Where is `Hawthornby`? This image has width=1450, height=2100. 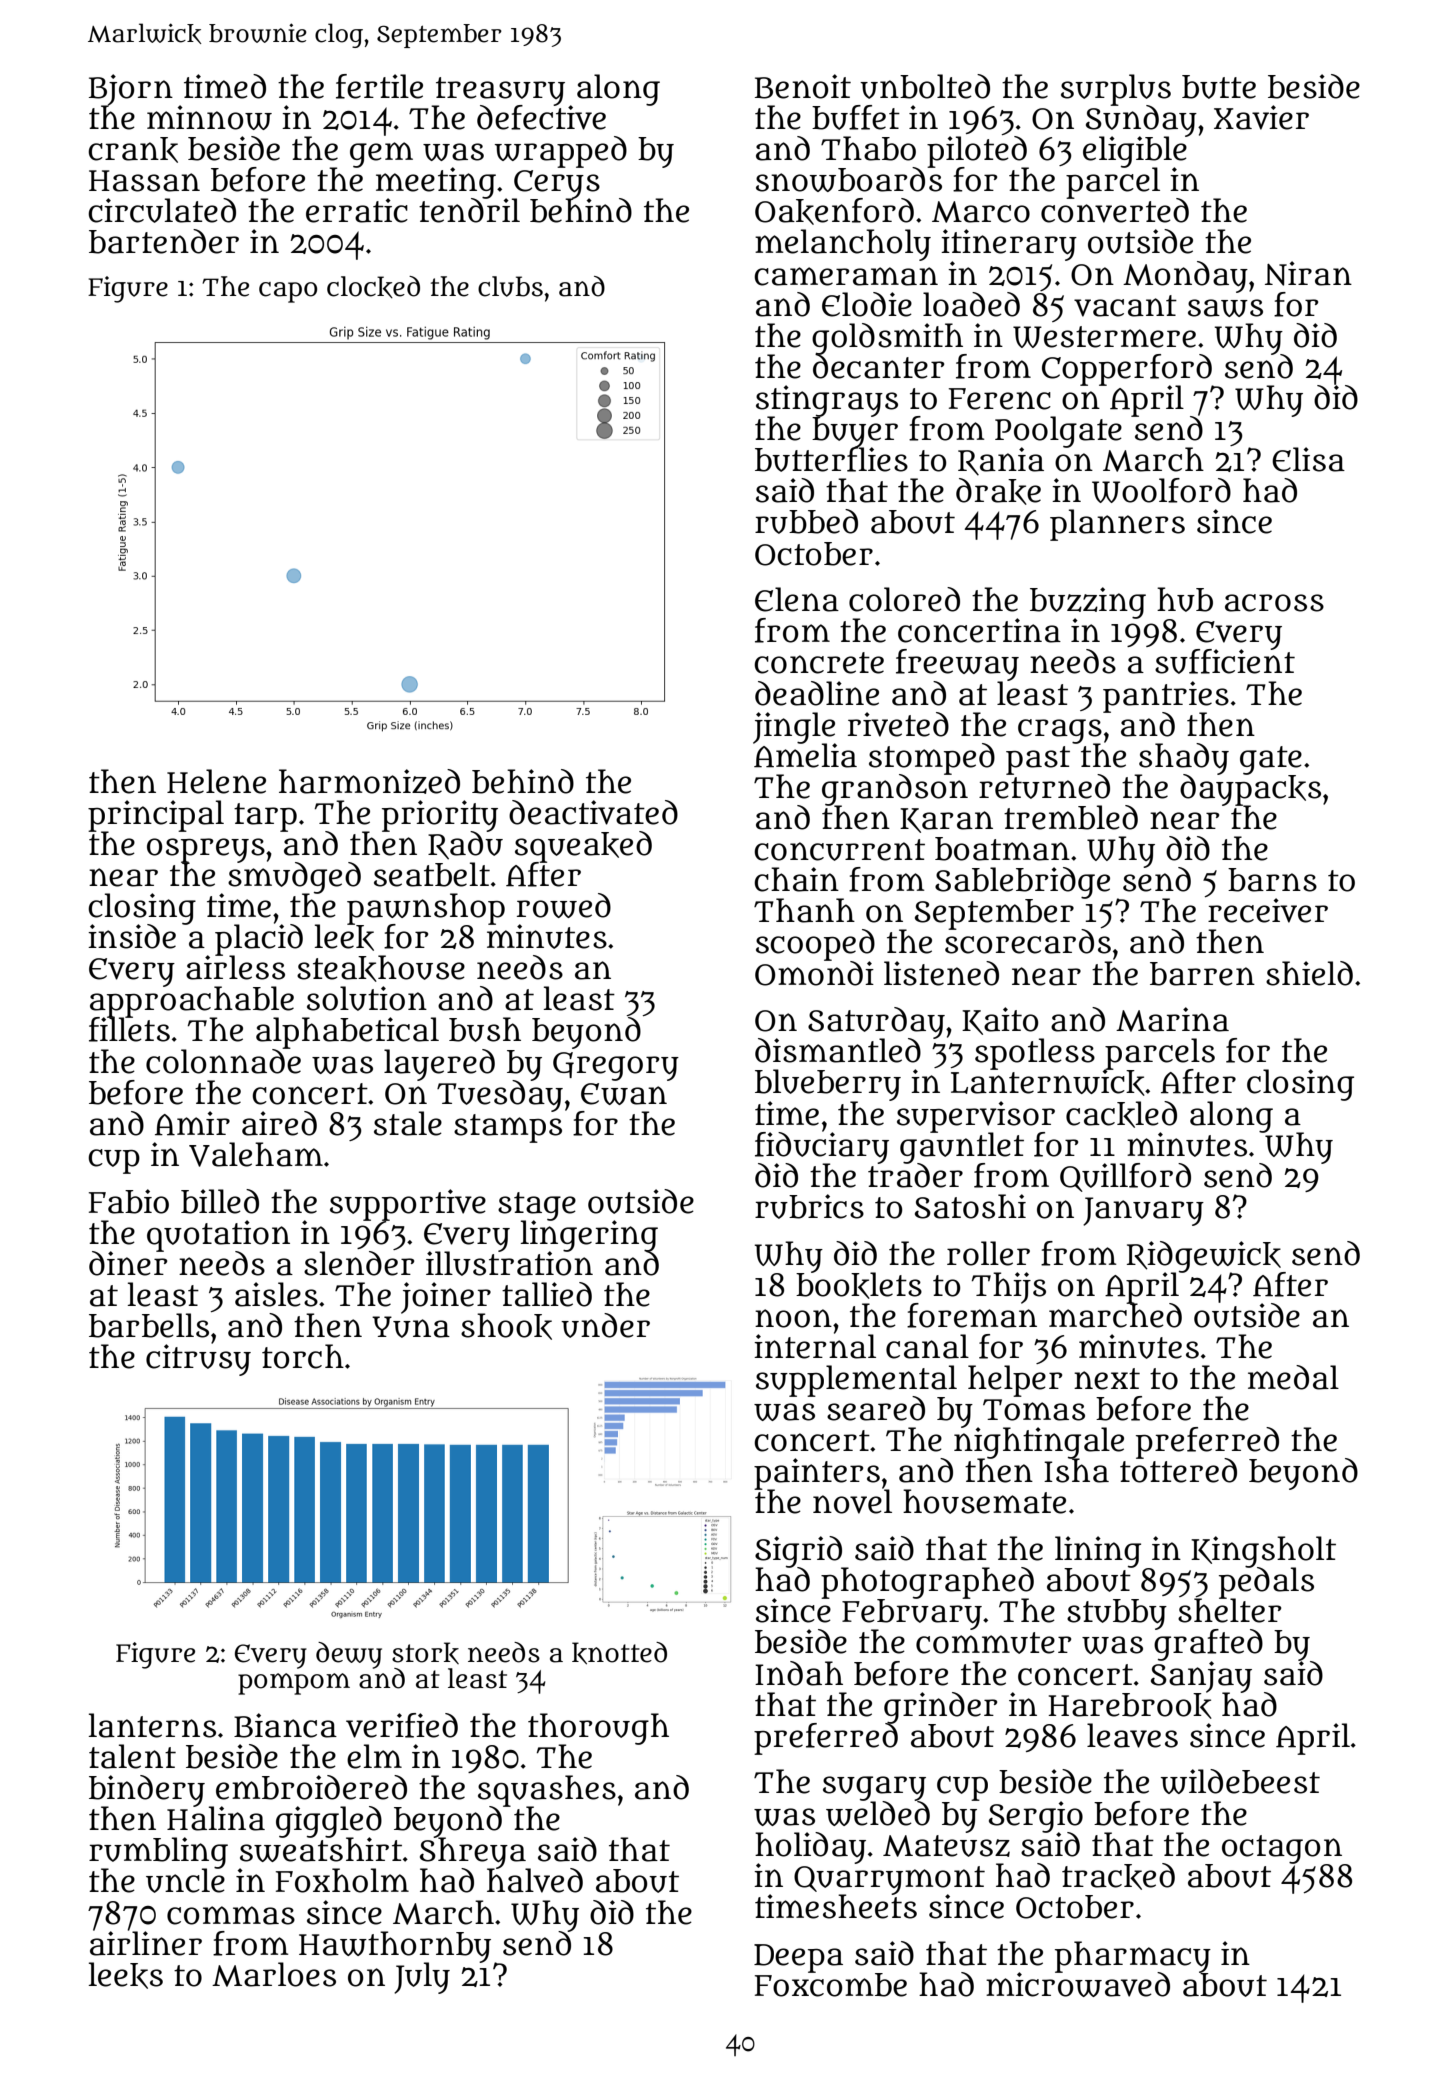
Hawthornby is located at coordinates (395, 1946).
